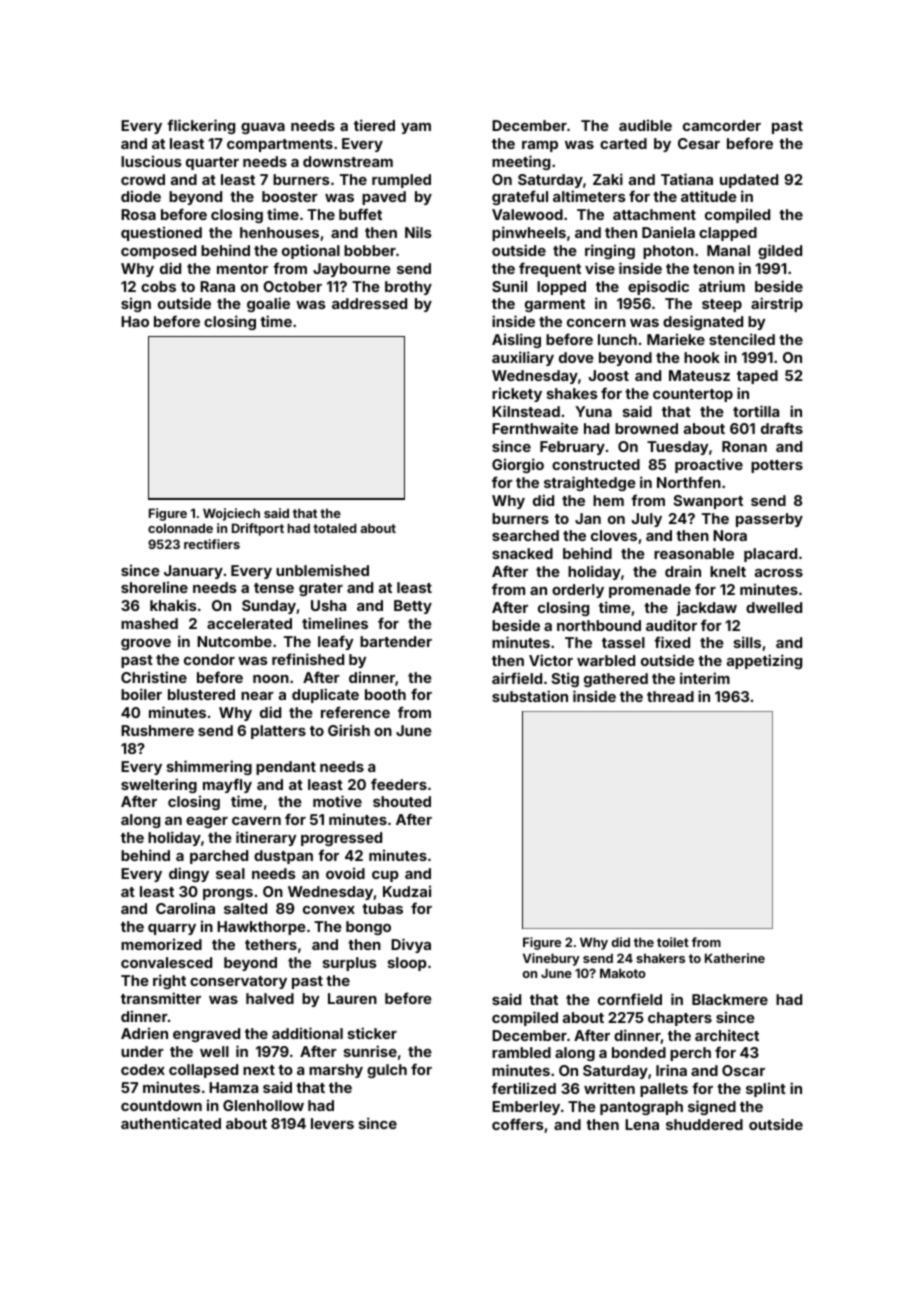 The image size is (924, 1311). What do you see at coordinates (673, 942) in the screenshot?
I see `toilet` at bounding box center [673, 942].
